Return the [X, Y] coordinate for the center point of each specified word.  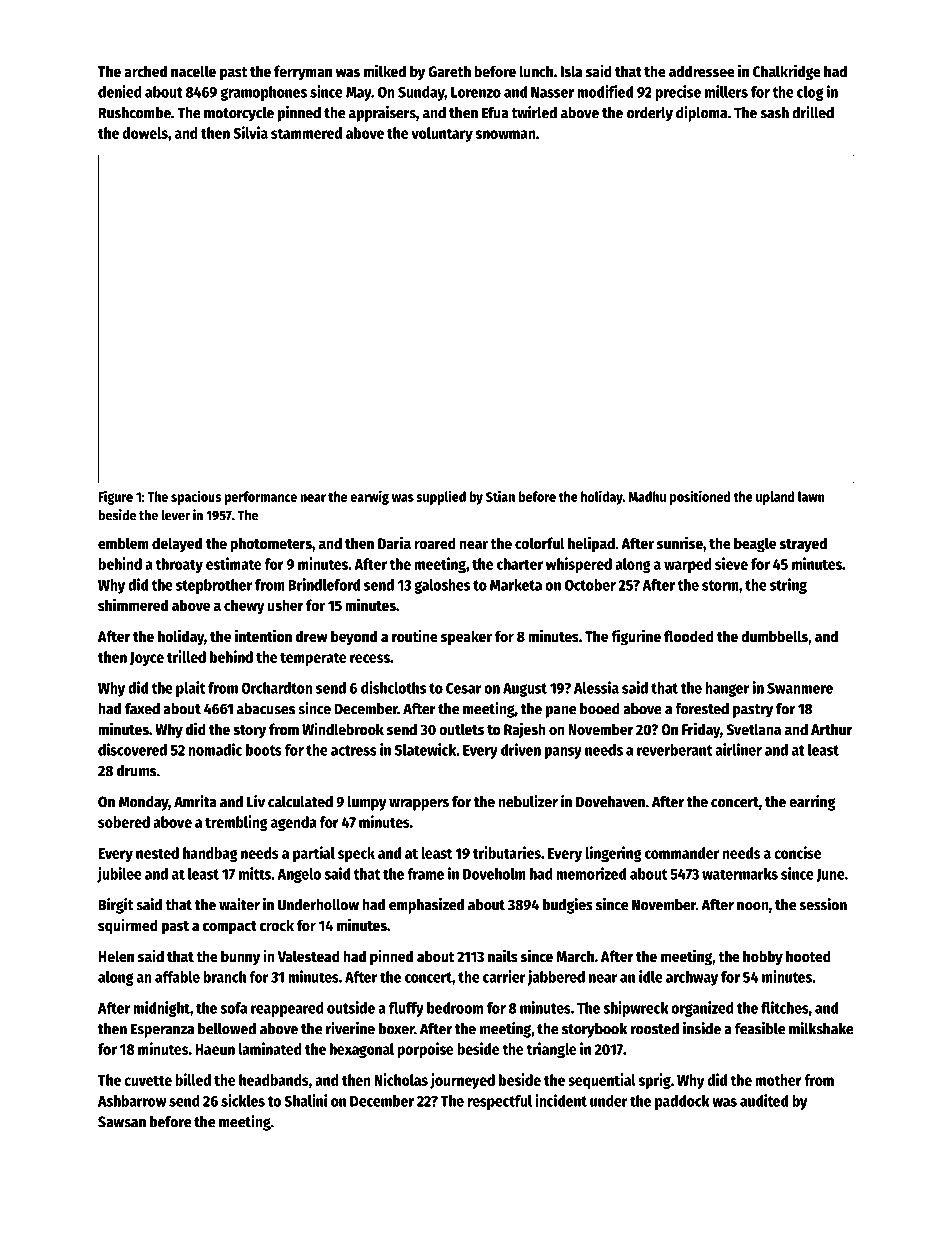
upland [775, 498]
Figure [115, 497]
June [830, 875]
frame [425, 874]
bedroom [455, 1008]
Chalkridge [787, 72]
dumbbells [774, 636]
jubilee [119, 875]
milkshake [821, 1028]
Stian [500, 496]
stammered [306, 133]
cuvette [148, 1080]
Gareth [449, 71]
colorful [540, 543]
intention [263, 635]
